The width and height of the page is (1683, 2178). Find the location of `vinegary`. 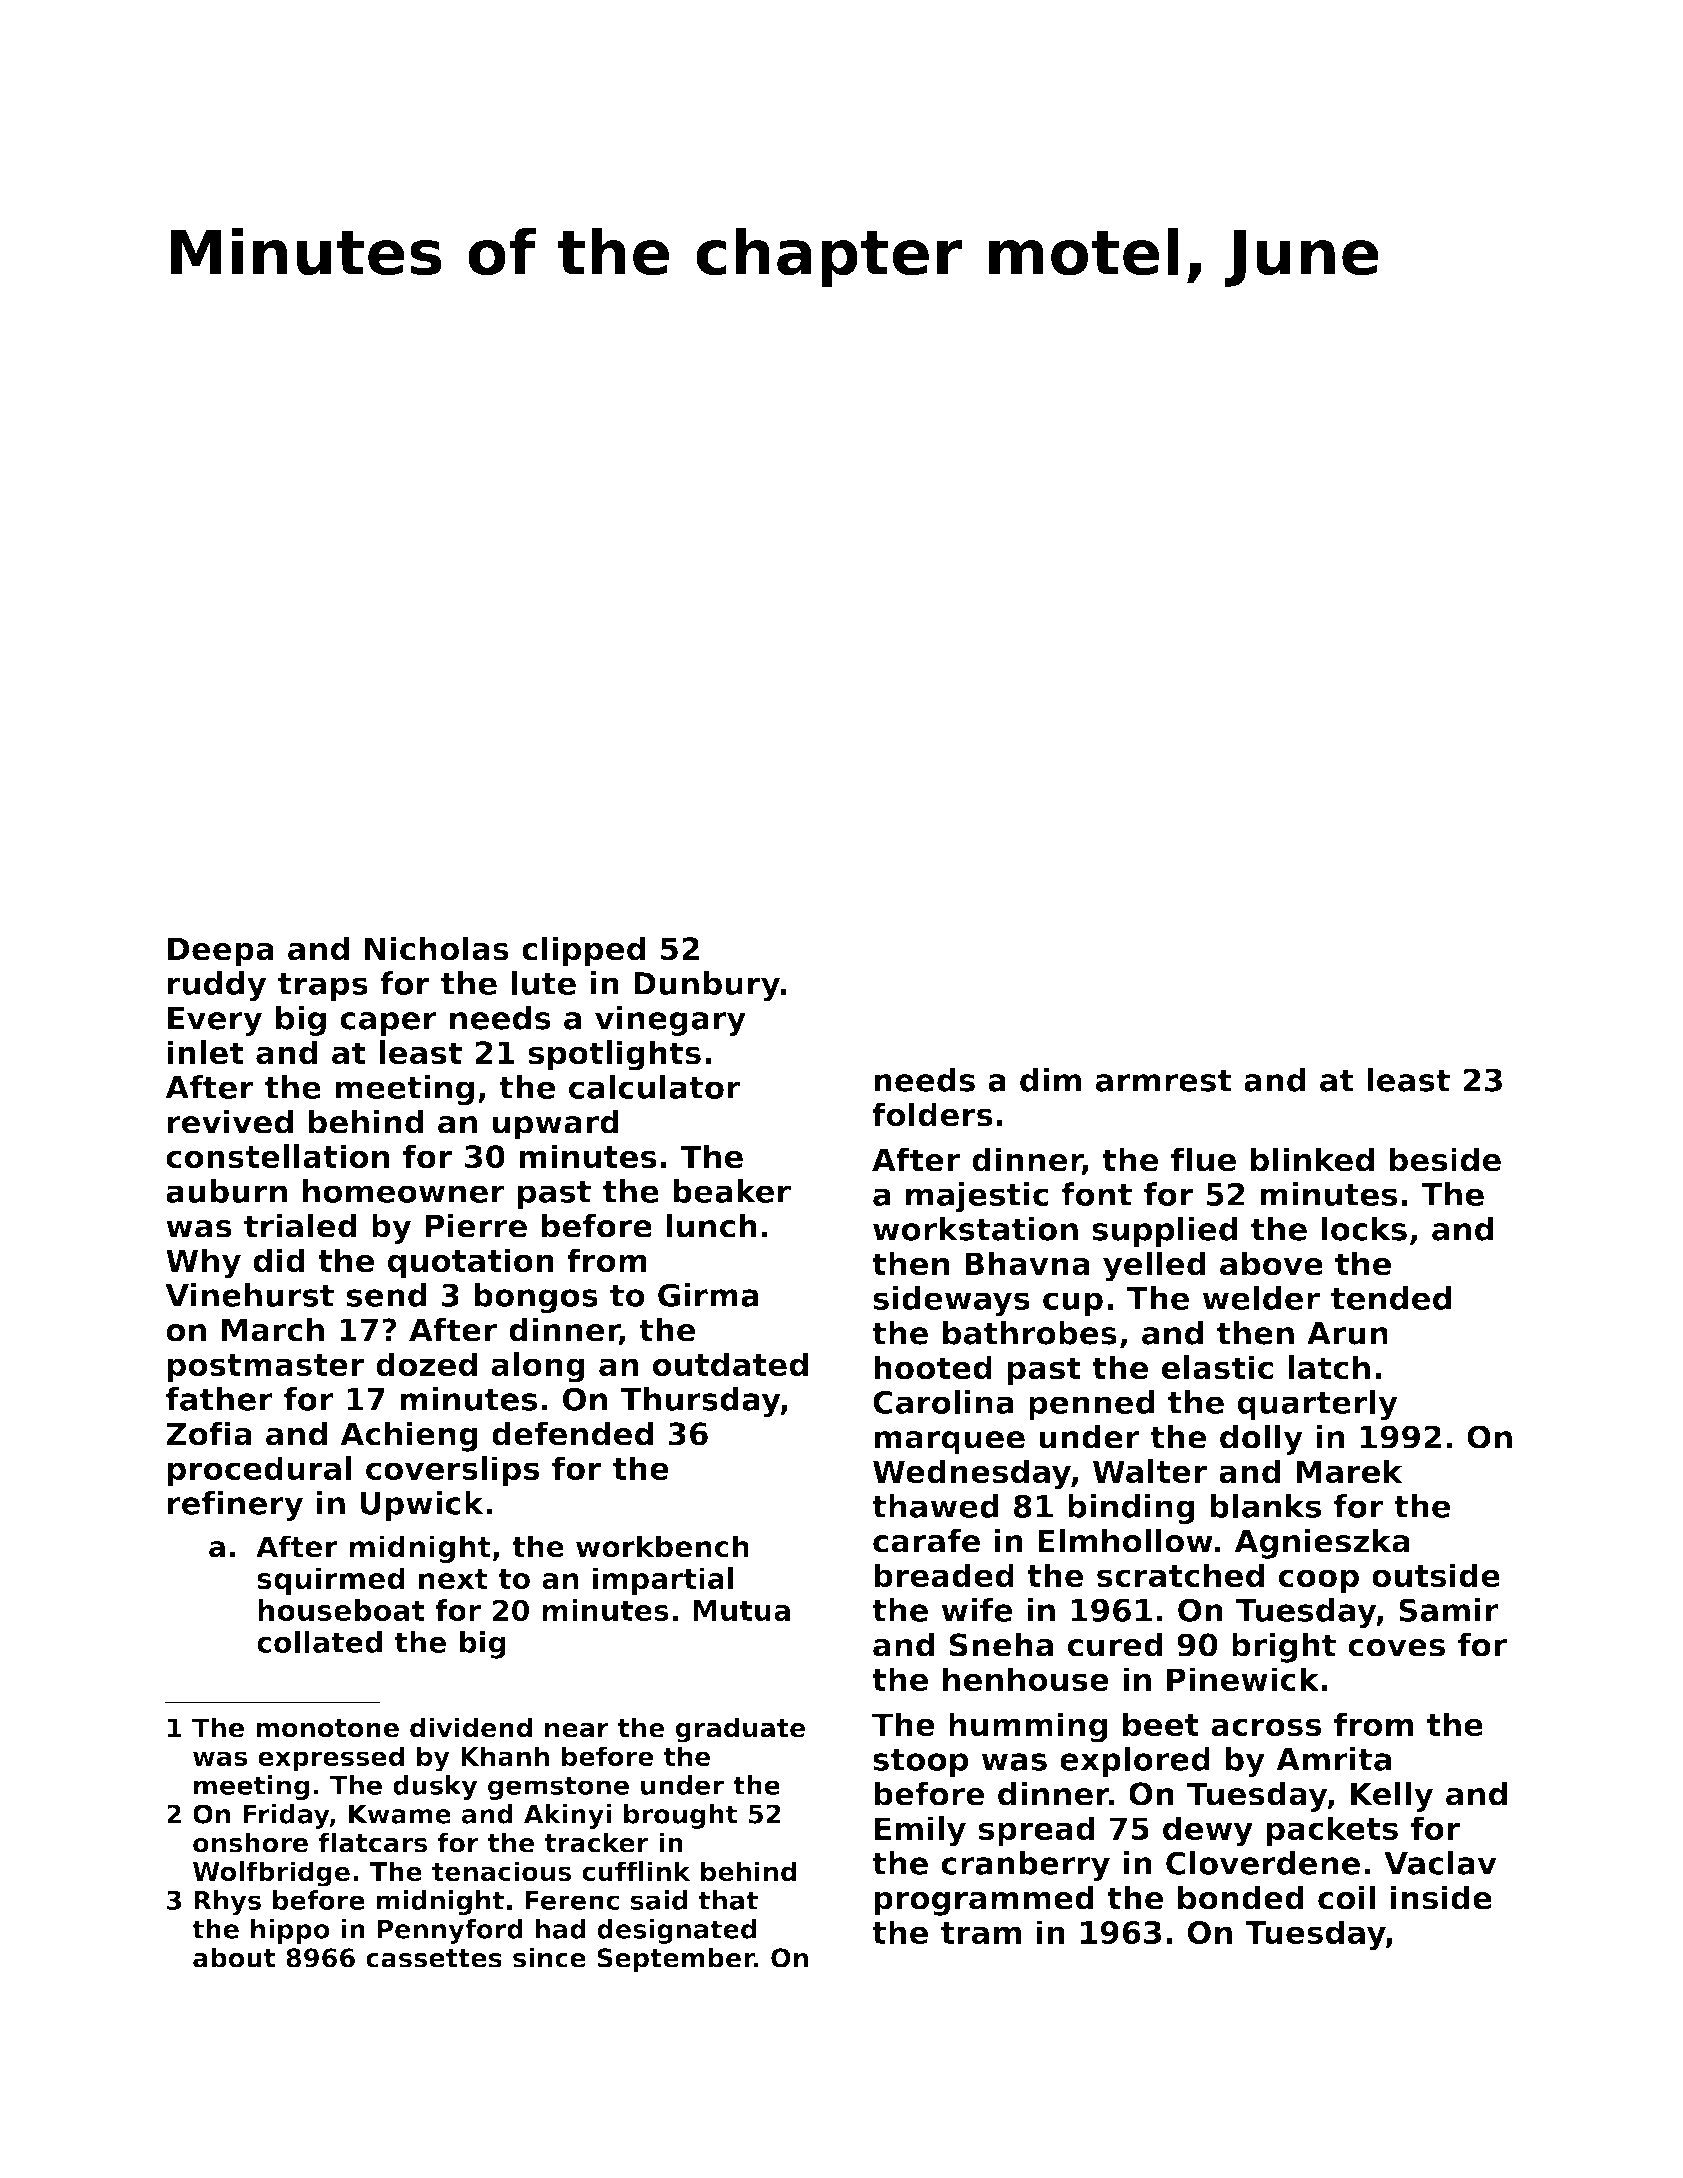

vinegary is located at coordinates (670, 1021).
